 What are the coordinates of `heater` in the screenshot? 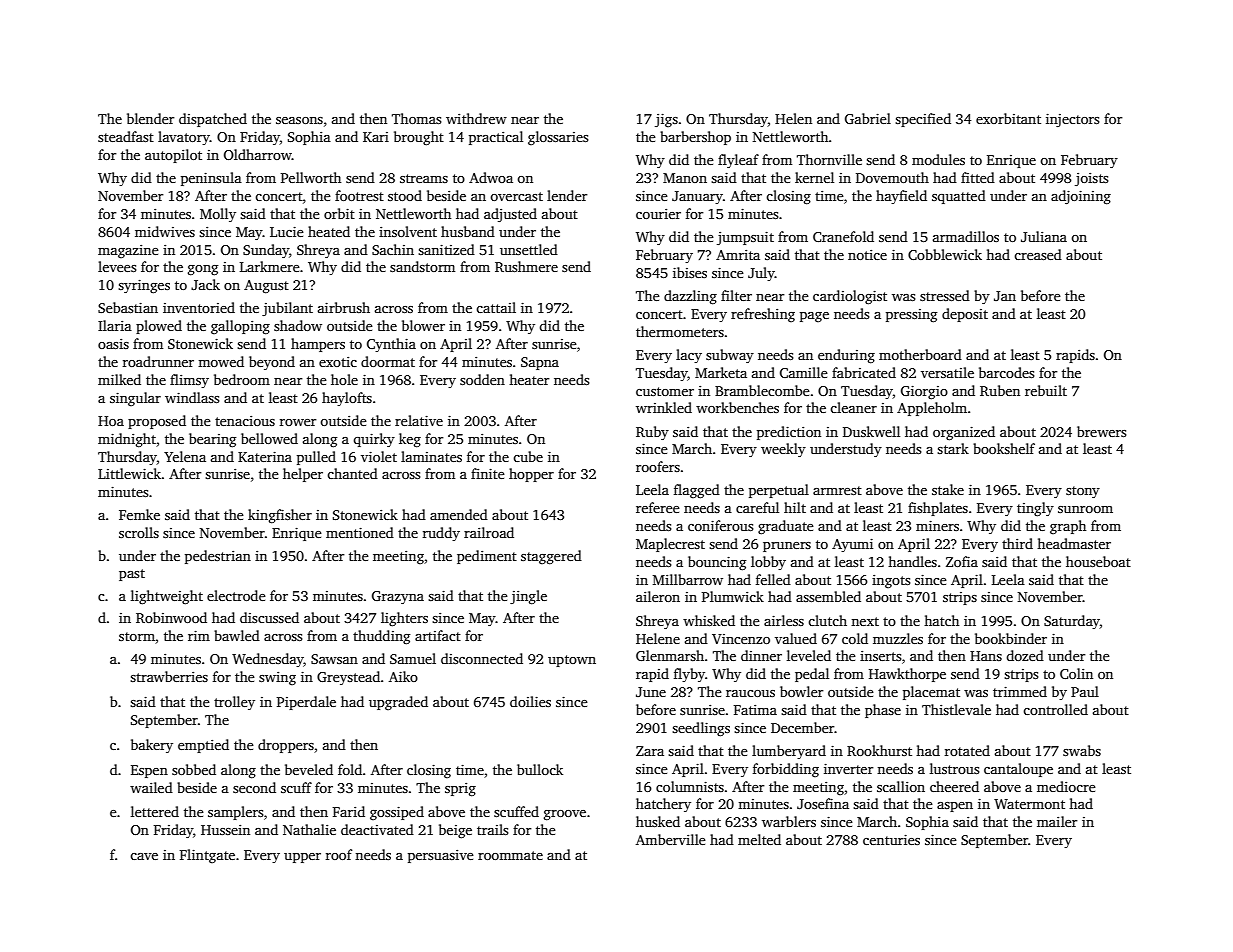 It's located at (529, 379).
